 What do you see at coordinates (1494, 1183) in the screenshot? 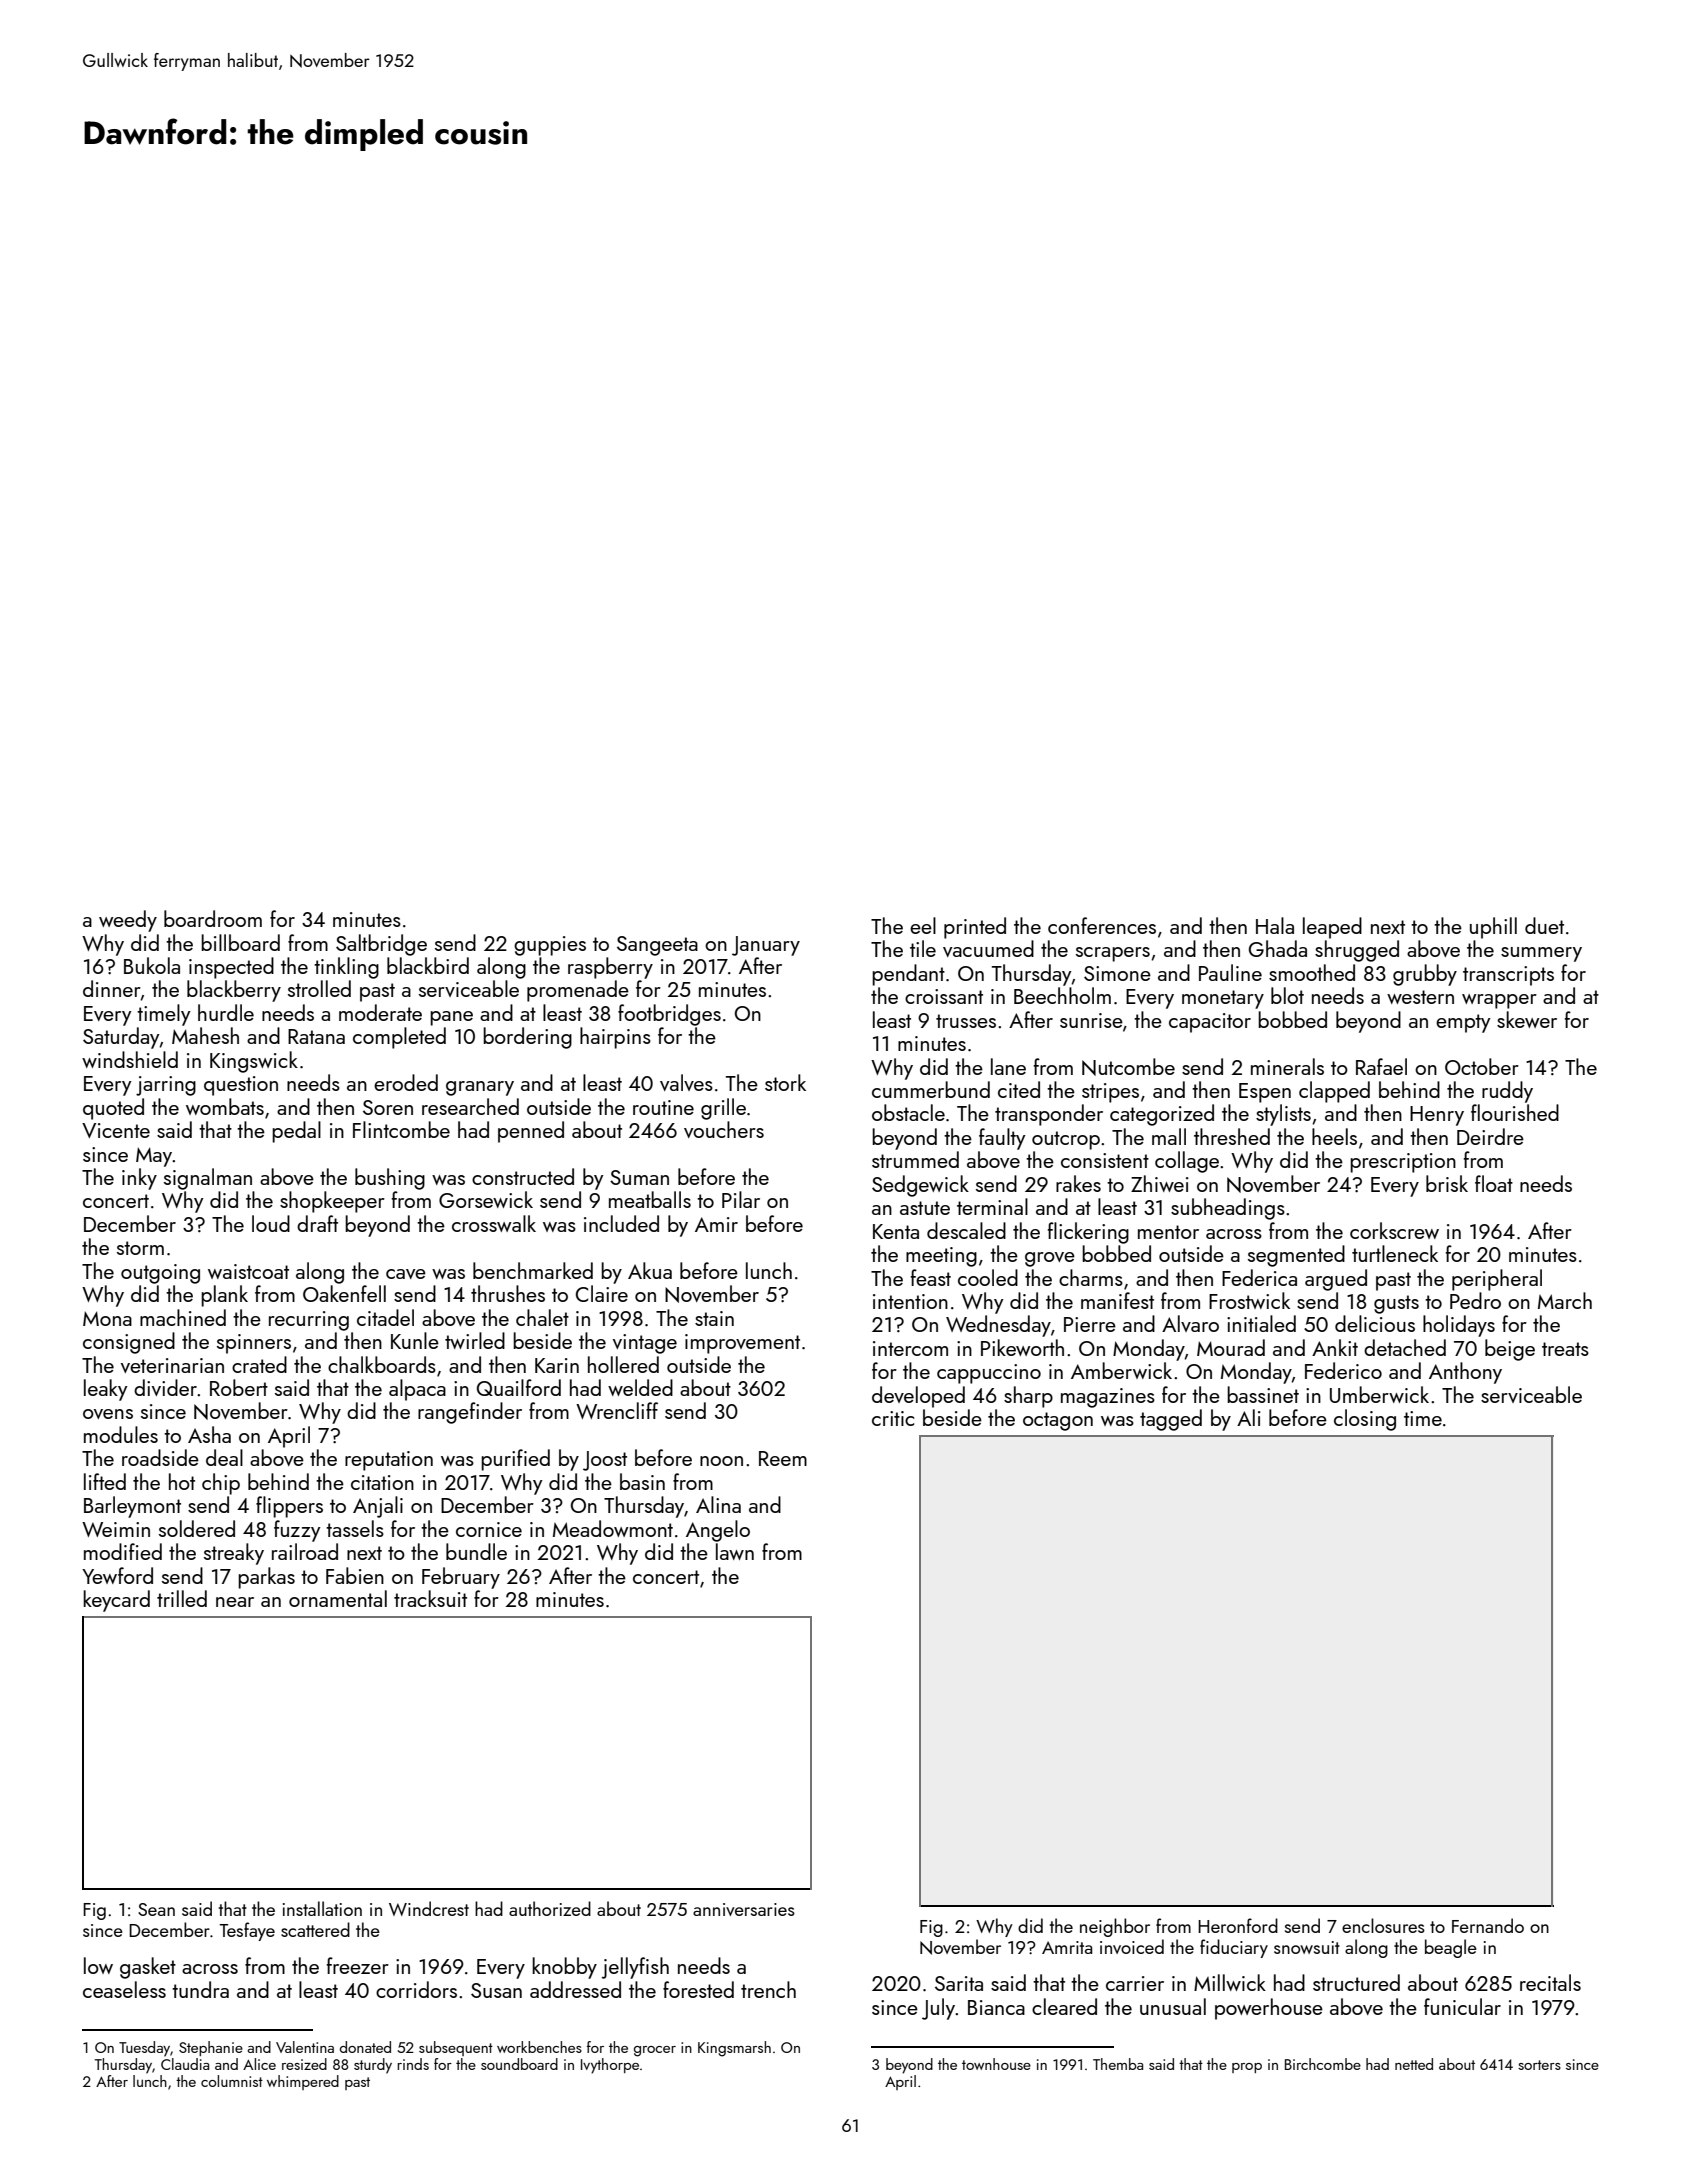
I see `float` at bounding box center [1494, 1183].
